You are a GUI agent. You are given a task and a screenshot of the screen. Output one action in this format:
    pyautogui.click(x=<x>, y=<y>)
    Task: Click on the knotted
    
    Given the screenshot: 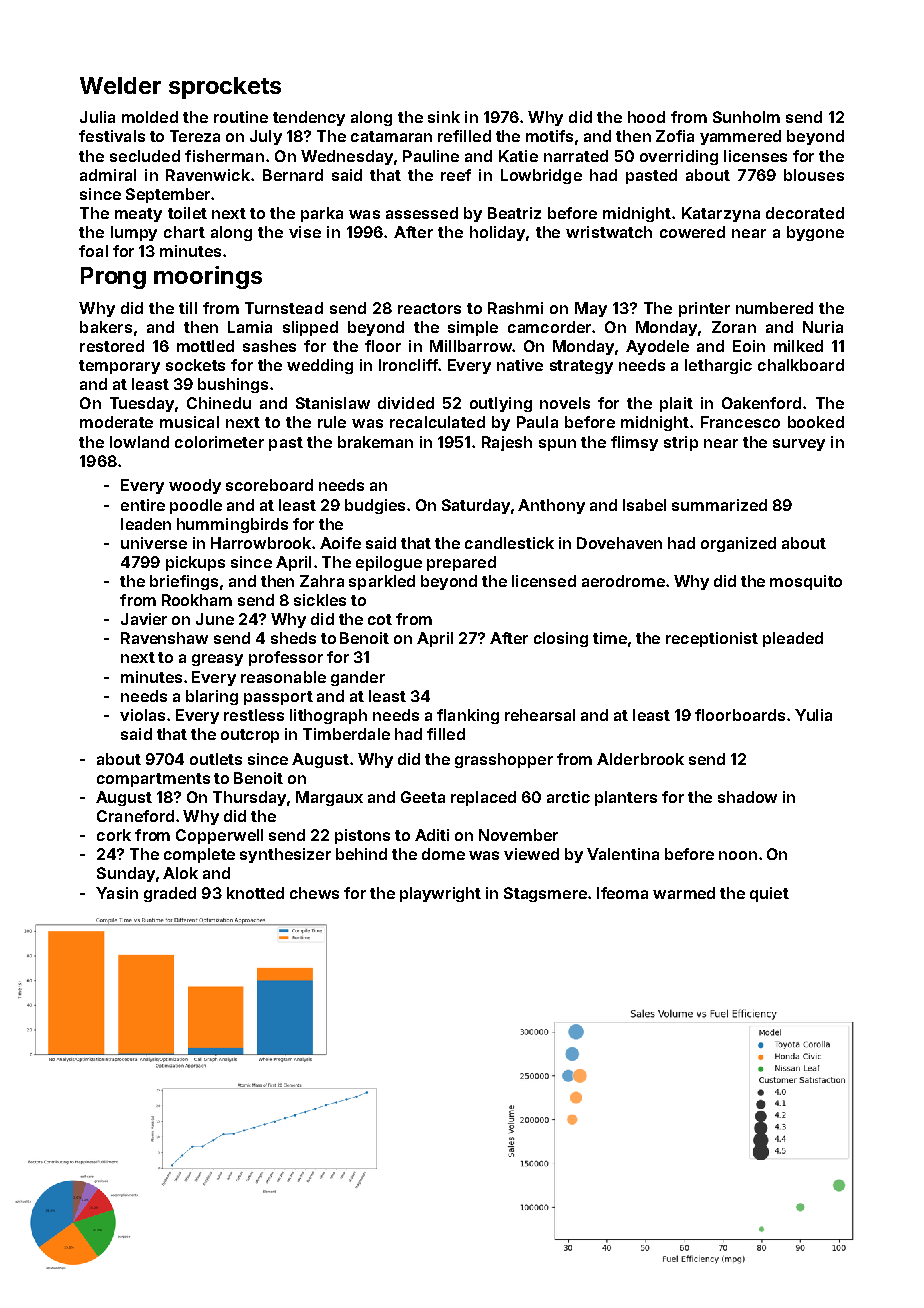 What is the action you would take?
    pyautogui.click(x=255, y=893)
